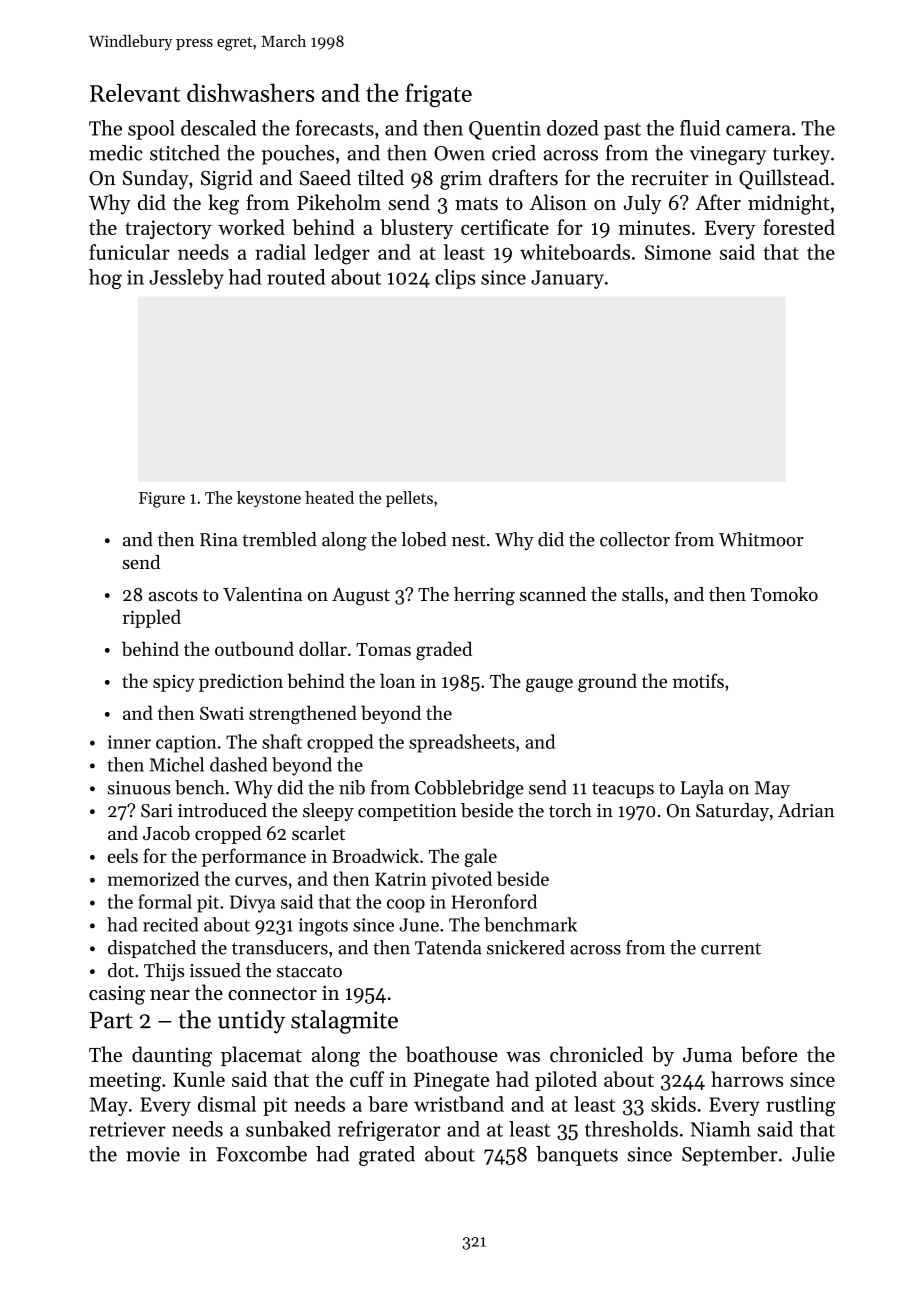 Image resolution: width=924 pixels, height=1308 pixels. Describe the element at coordinates (127, 1129) in the image. I see `retriever` at that location.
